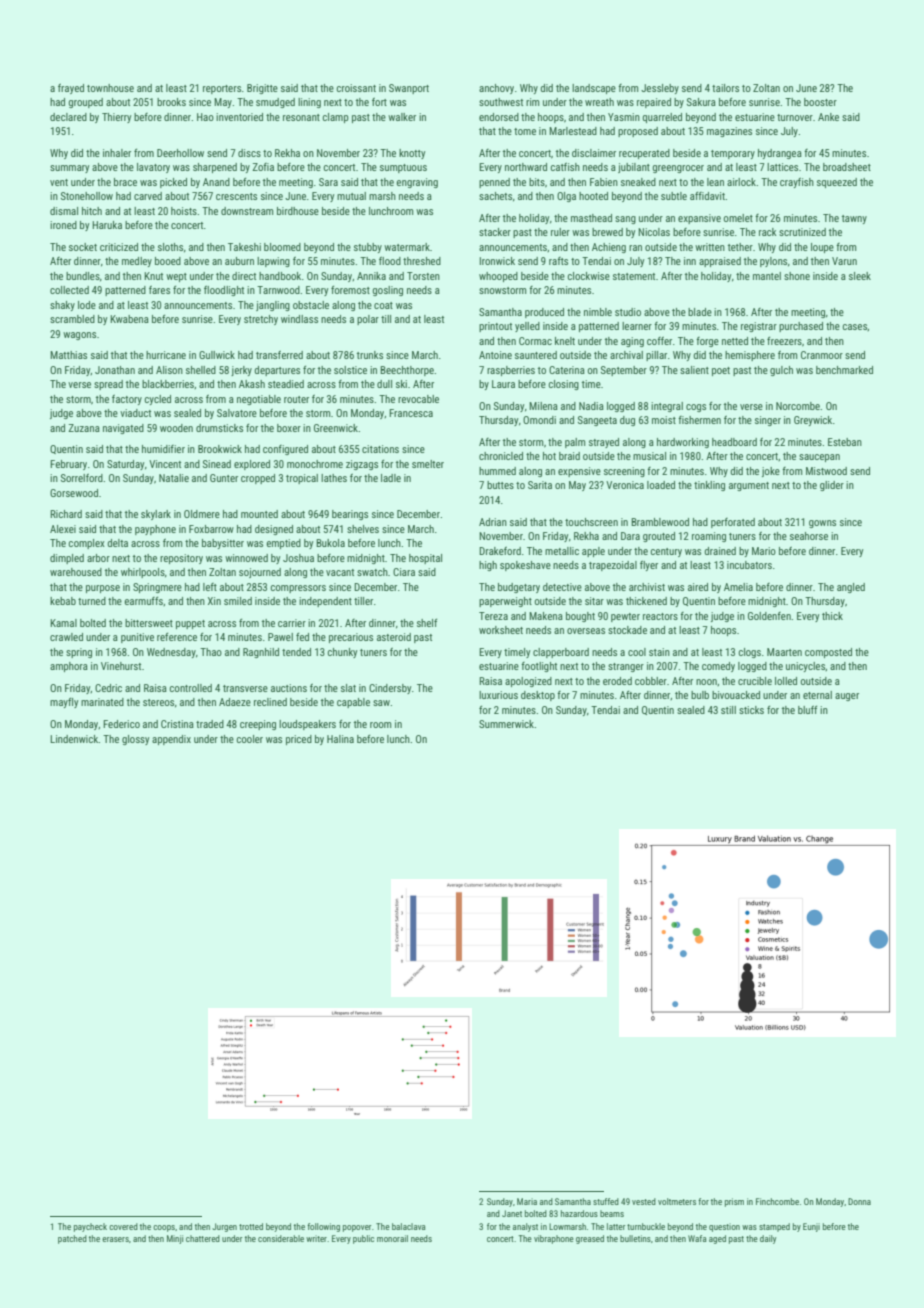  I want to click on tailors, so click(725, 88).
